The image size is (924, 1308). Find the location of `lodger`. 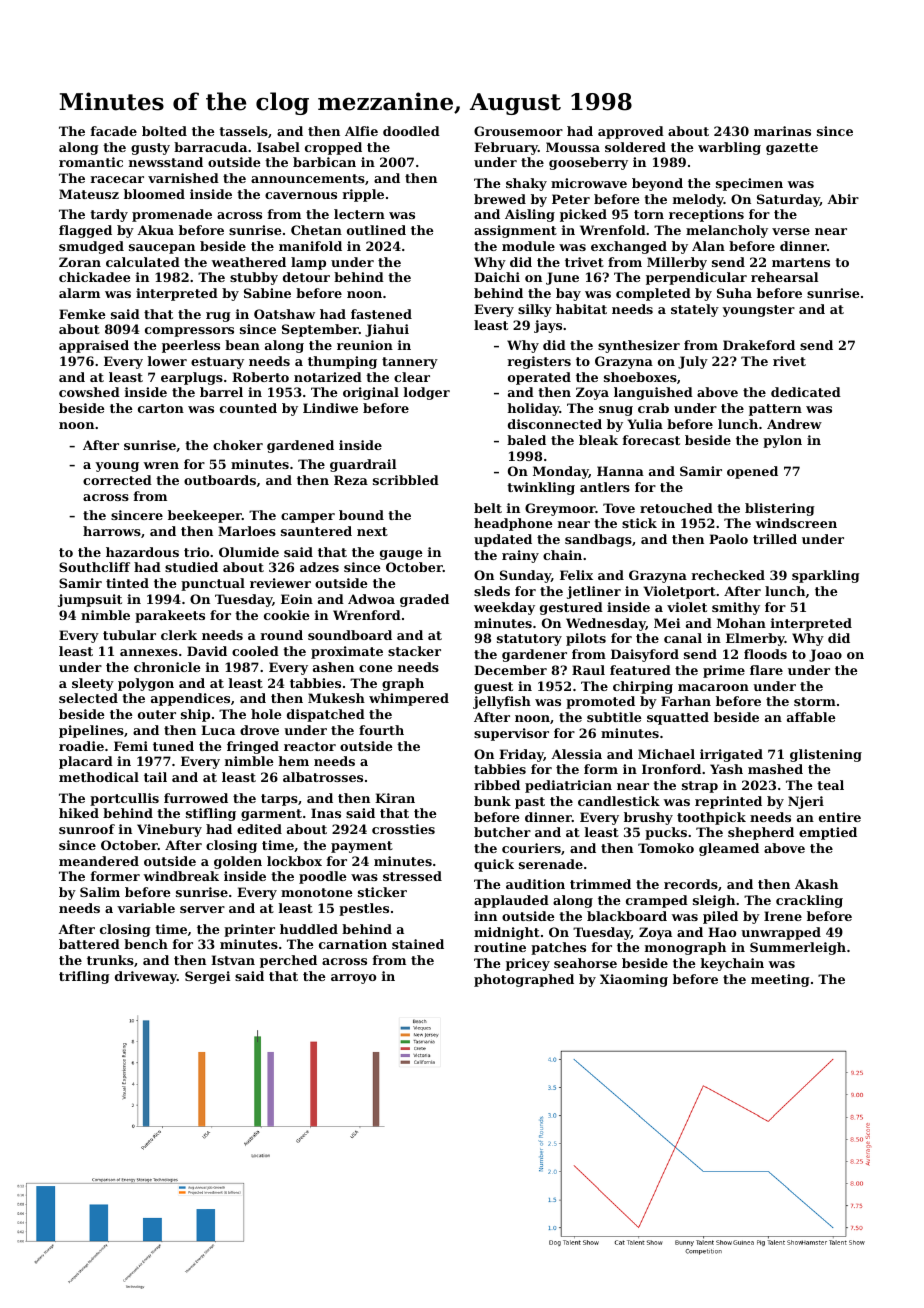

lodger is located at coordinates (427, 393).
